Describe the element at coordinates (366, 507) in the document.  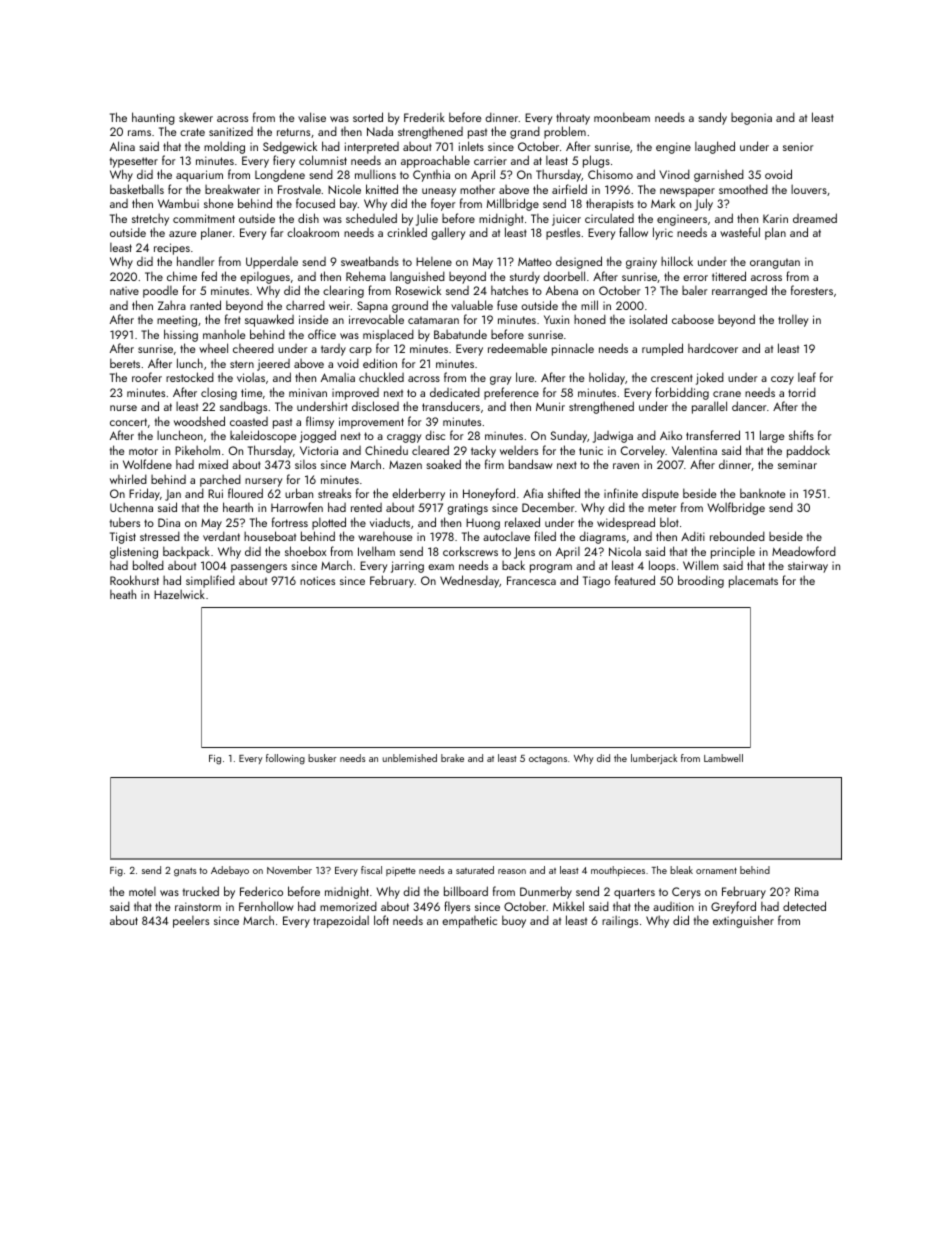
I see `rented` at that location.
